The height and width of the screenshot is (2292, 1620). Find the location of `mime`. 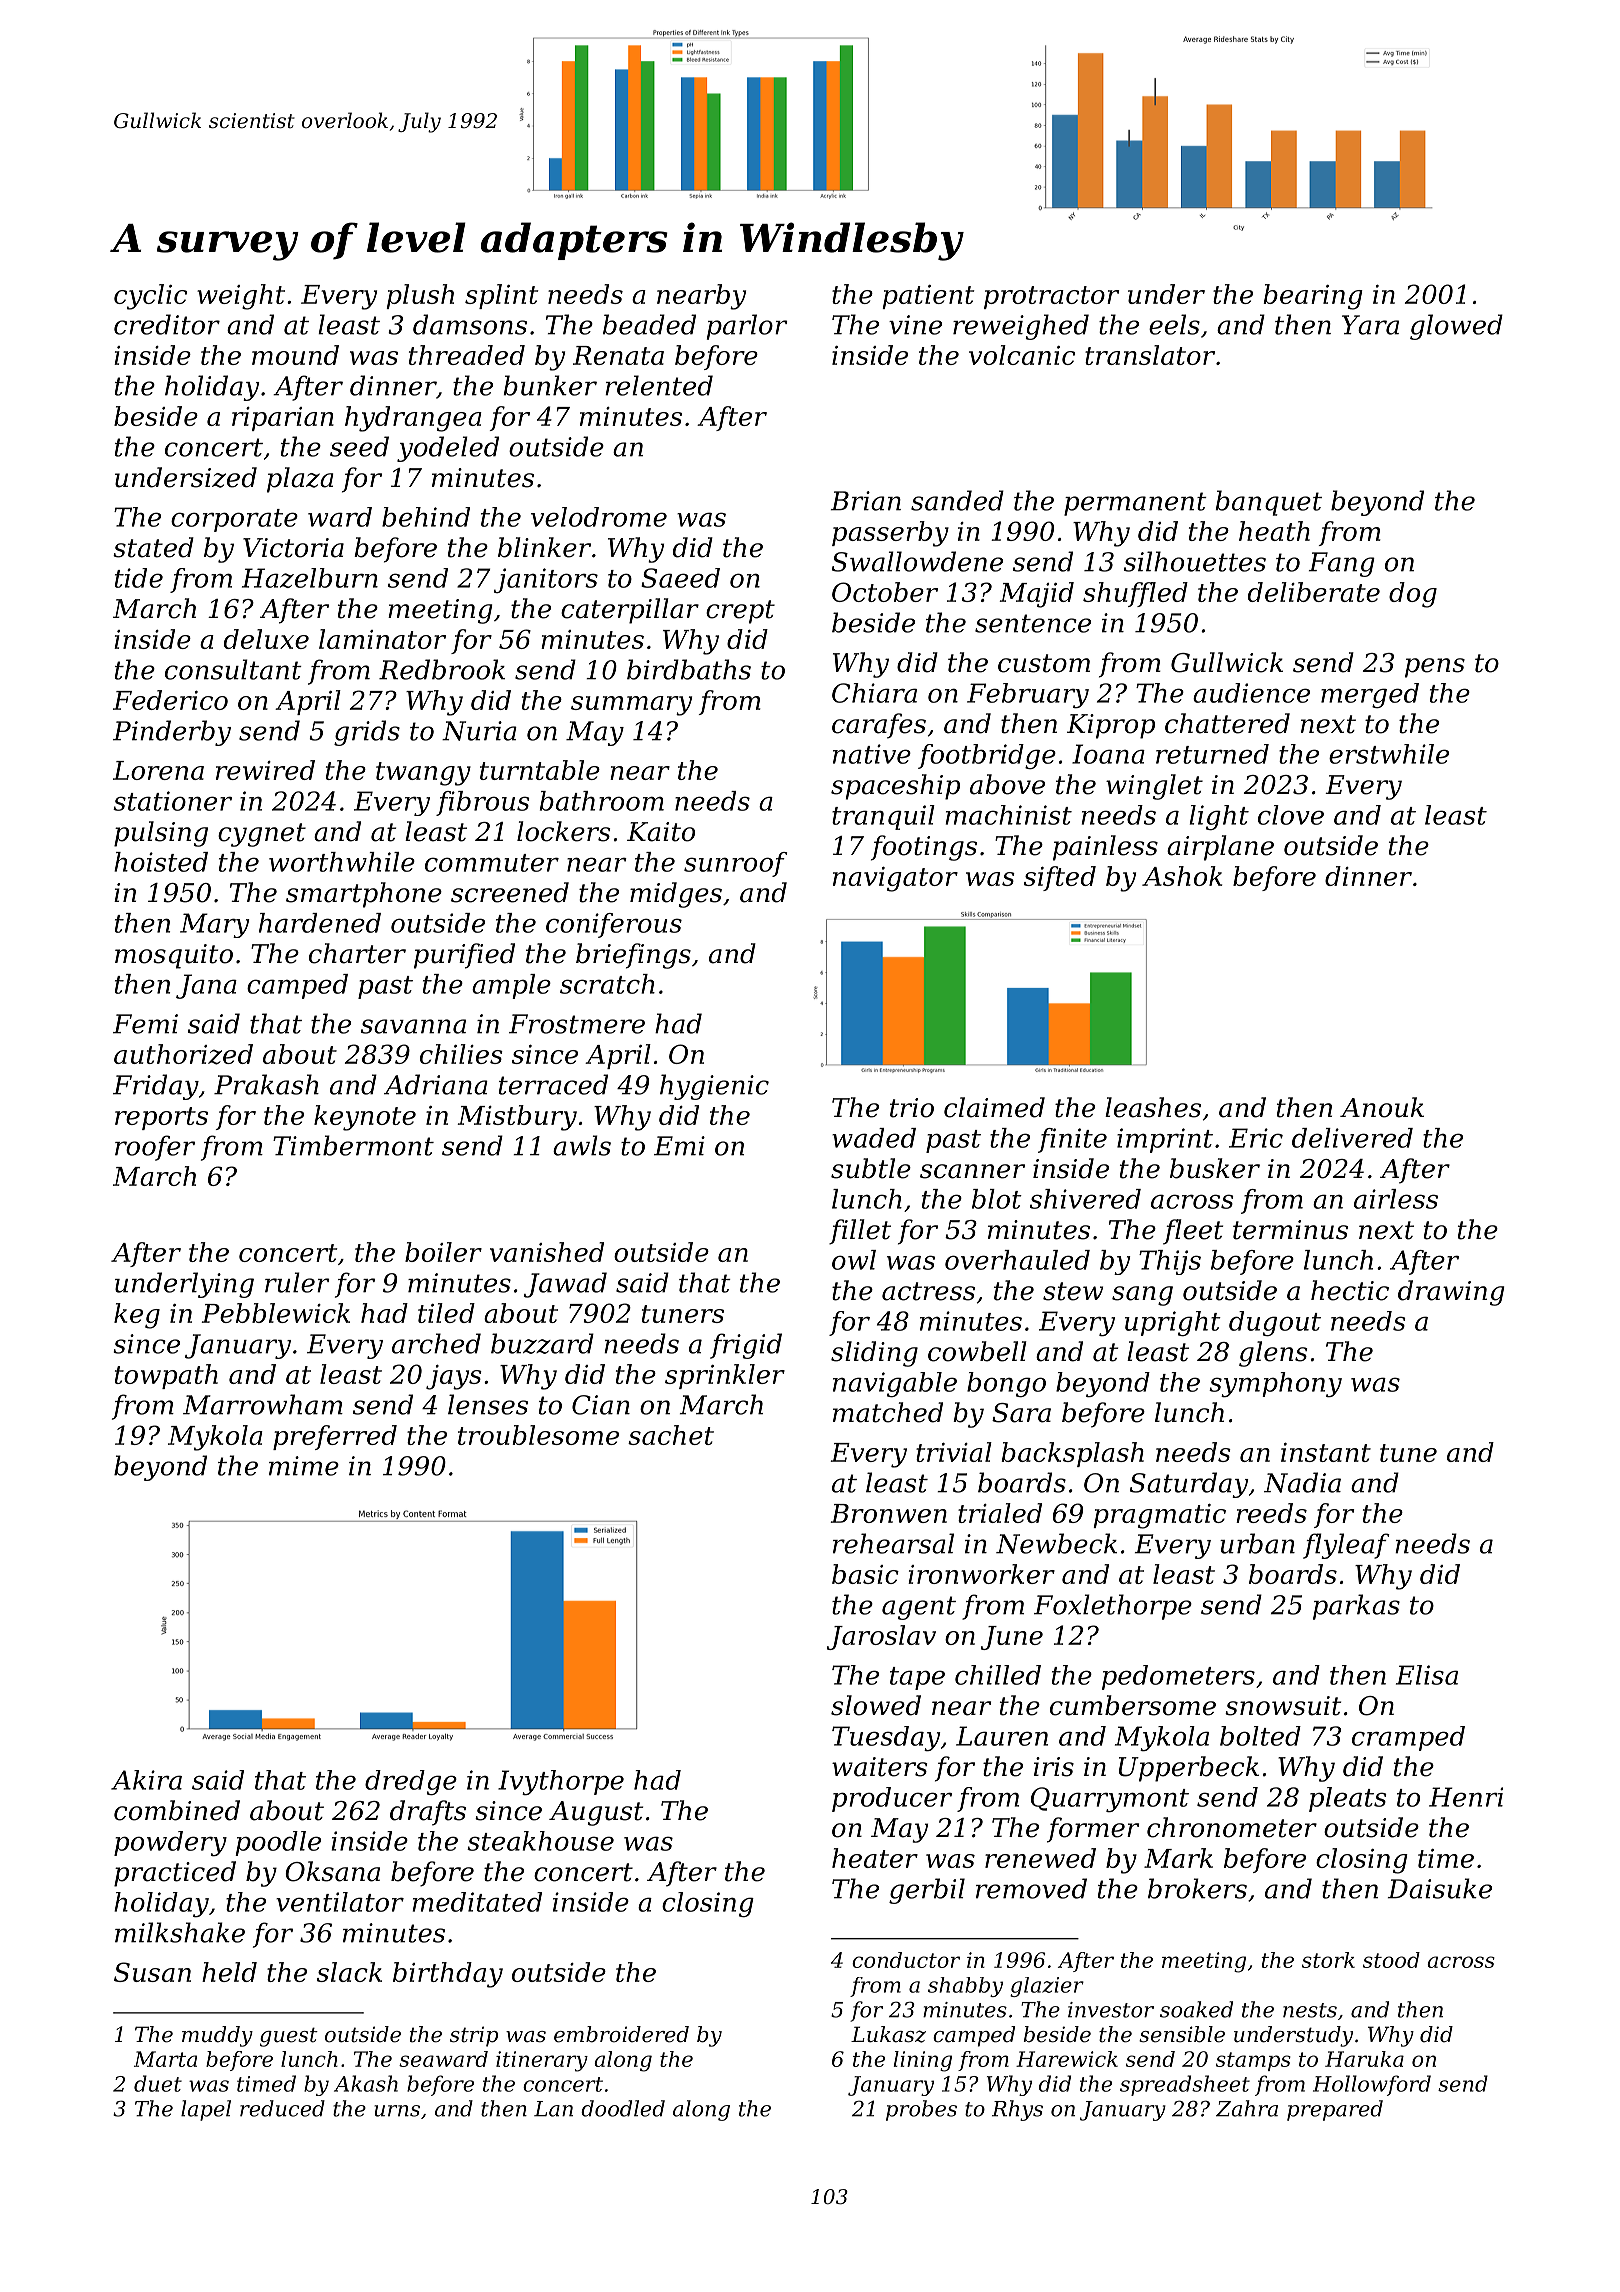

mime is located at coordinates (304, 1466).
